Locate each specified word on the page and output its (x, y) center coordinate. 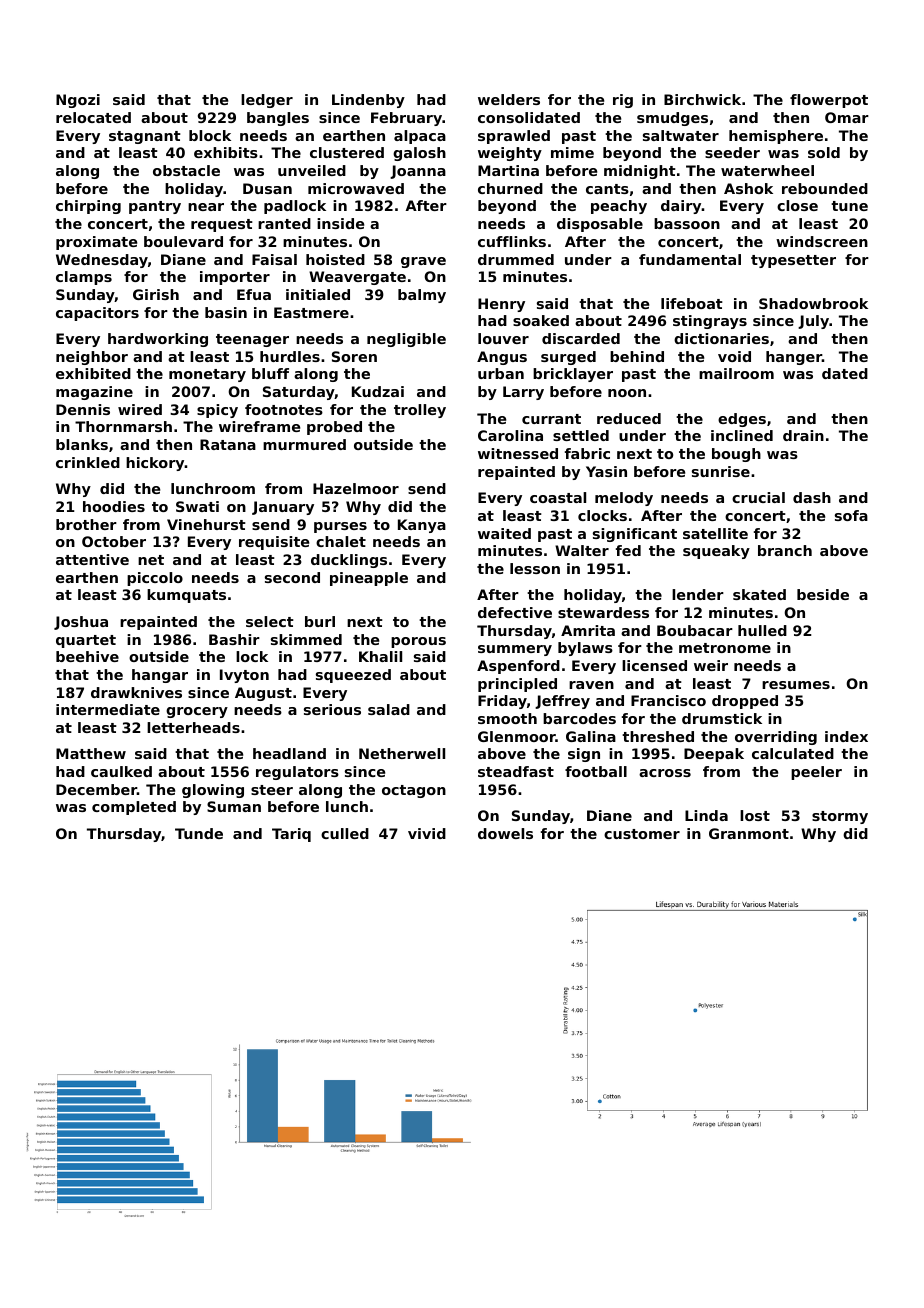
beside (823, 594)
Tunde (199, 833)
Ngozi (78, 101)
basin (226, 312)
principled (517, 685)
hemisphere (776, 137)
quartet (86, 641)
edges (742, 420)
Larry (523, 393)
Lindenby (368, 101)
